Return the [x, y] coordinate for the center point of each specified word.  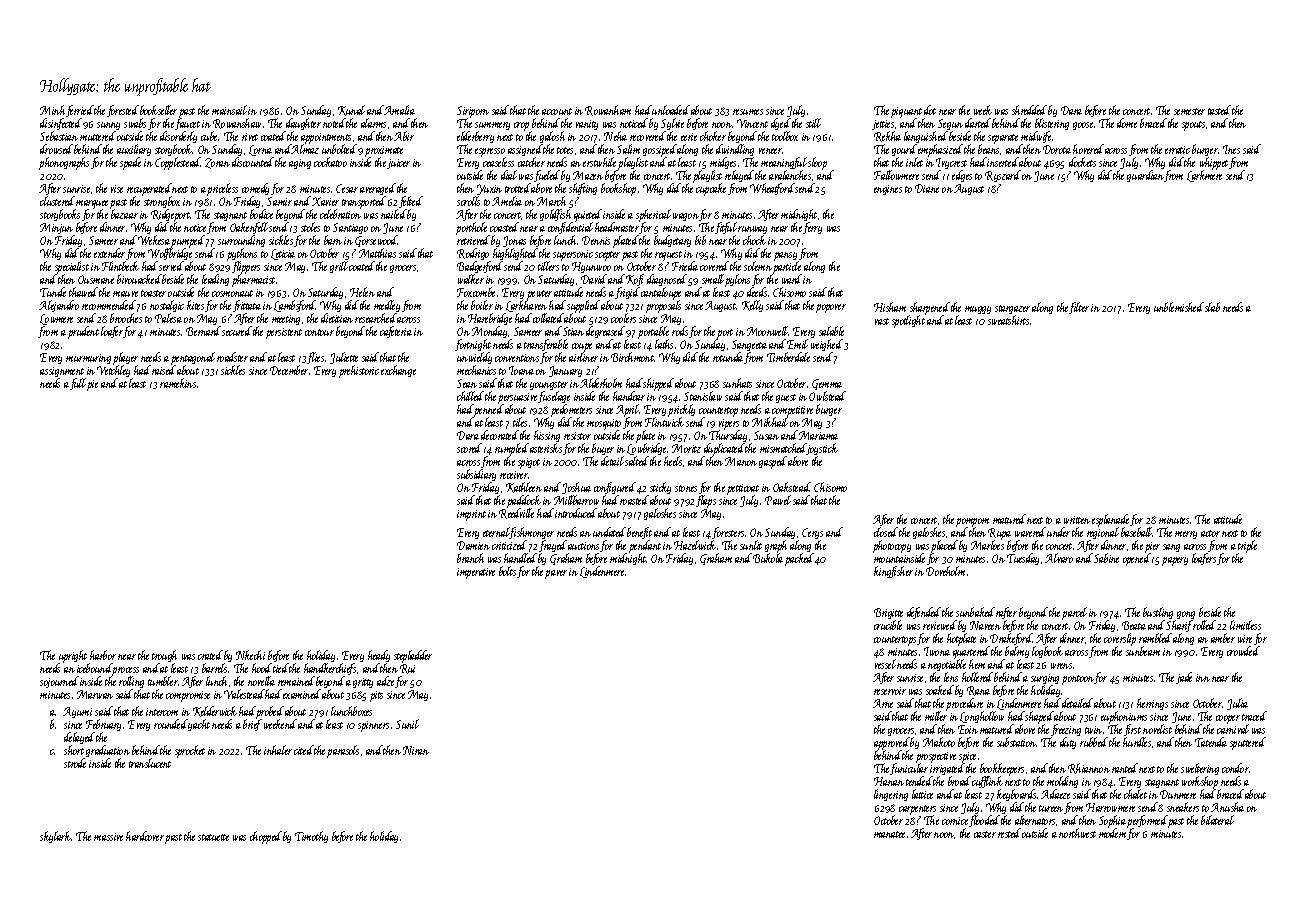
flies [315, 358]
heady [379, 656]
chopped [266, 837]
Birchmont [632, 357]
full [78, 384]
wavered [1030, 532]
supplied [583, 307]
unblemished [1179, 307]
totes [565, 150]
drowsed [56, 149]
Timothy [311, 837]
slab [1212, 307]
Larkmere [1204, 176]
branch [470, 558]
